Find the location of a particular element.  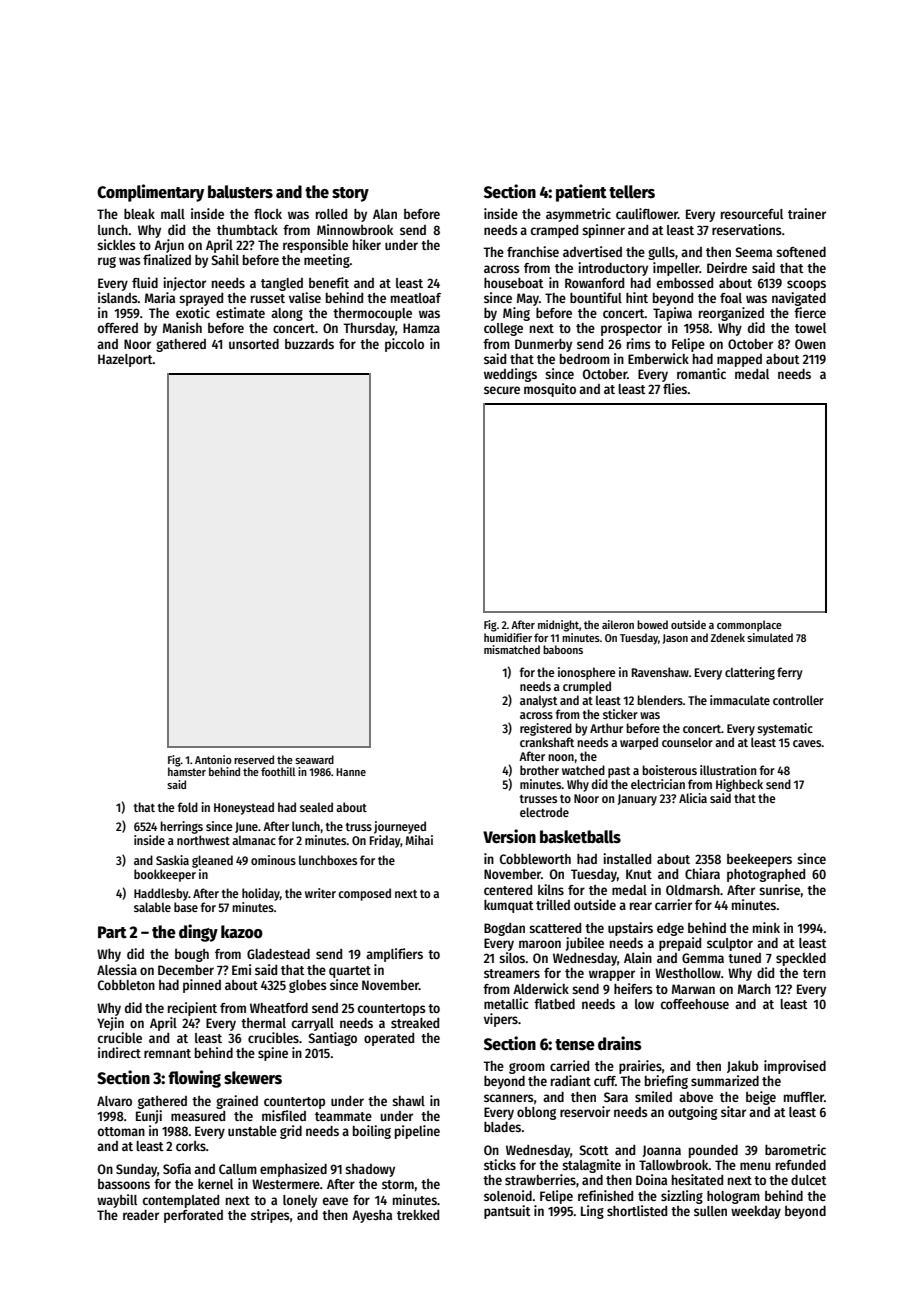

resourceful is located at coordinates (752, 214).
